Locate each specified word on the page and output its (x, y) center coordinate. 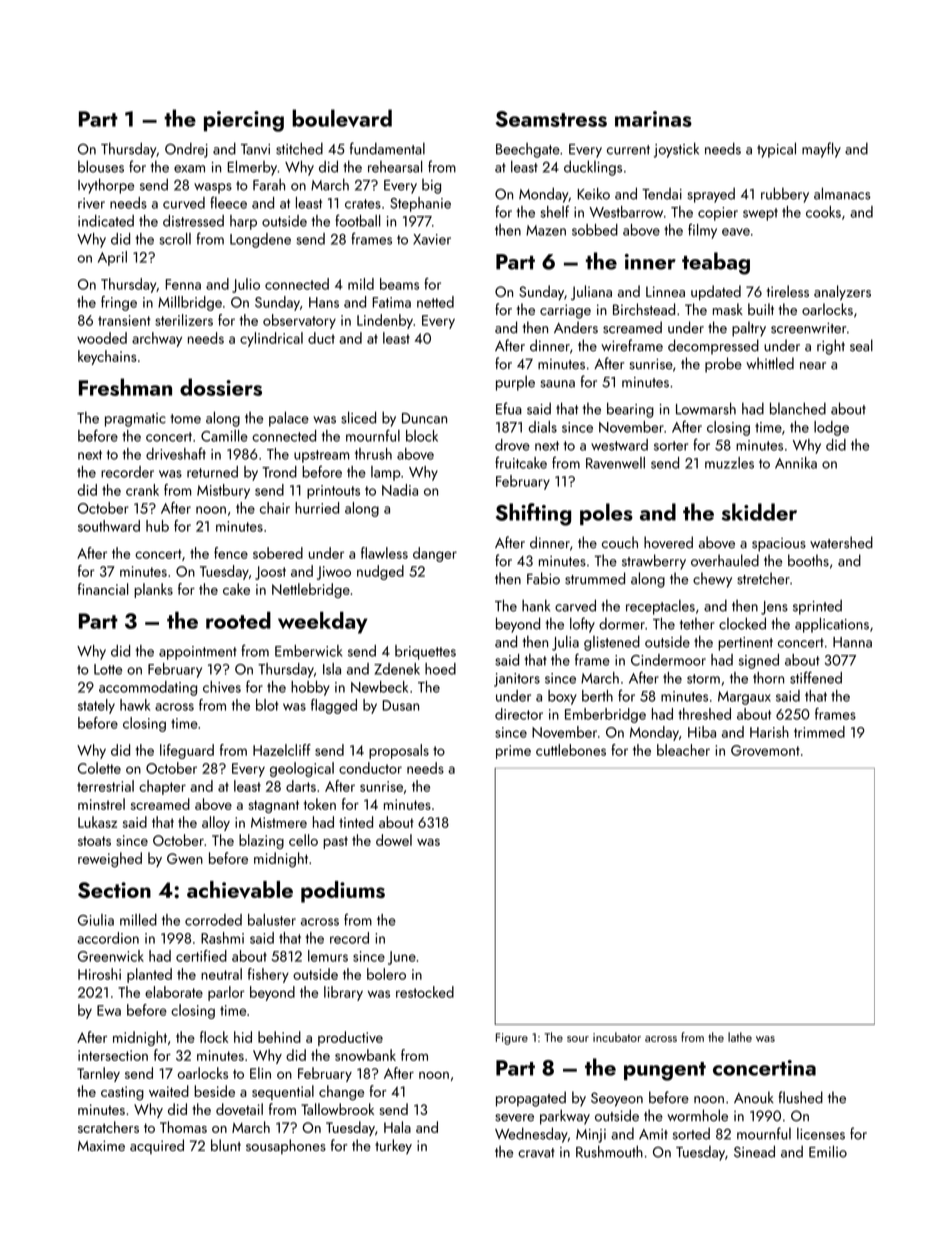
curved (184, 203)
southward (109, 526)
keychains (107, 357)
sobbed (595, 230)
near (813, 366)
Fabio (543, 578)
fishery (268, 975)
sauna (557, 384)
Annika (796, 463)
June (402, 958)
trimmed (819, 732)
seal (861, 345)
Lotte (108, 669)
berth (597, 696)
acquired (157, 1146)
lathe (740, 1037)
